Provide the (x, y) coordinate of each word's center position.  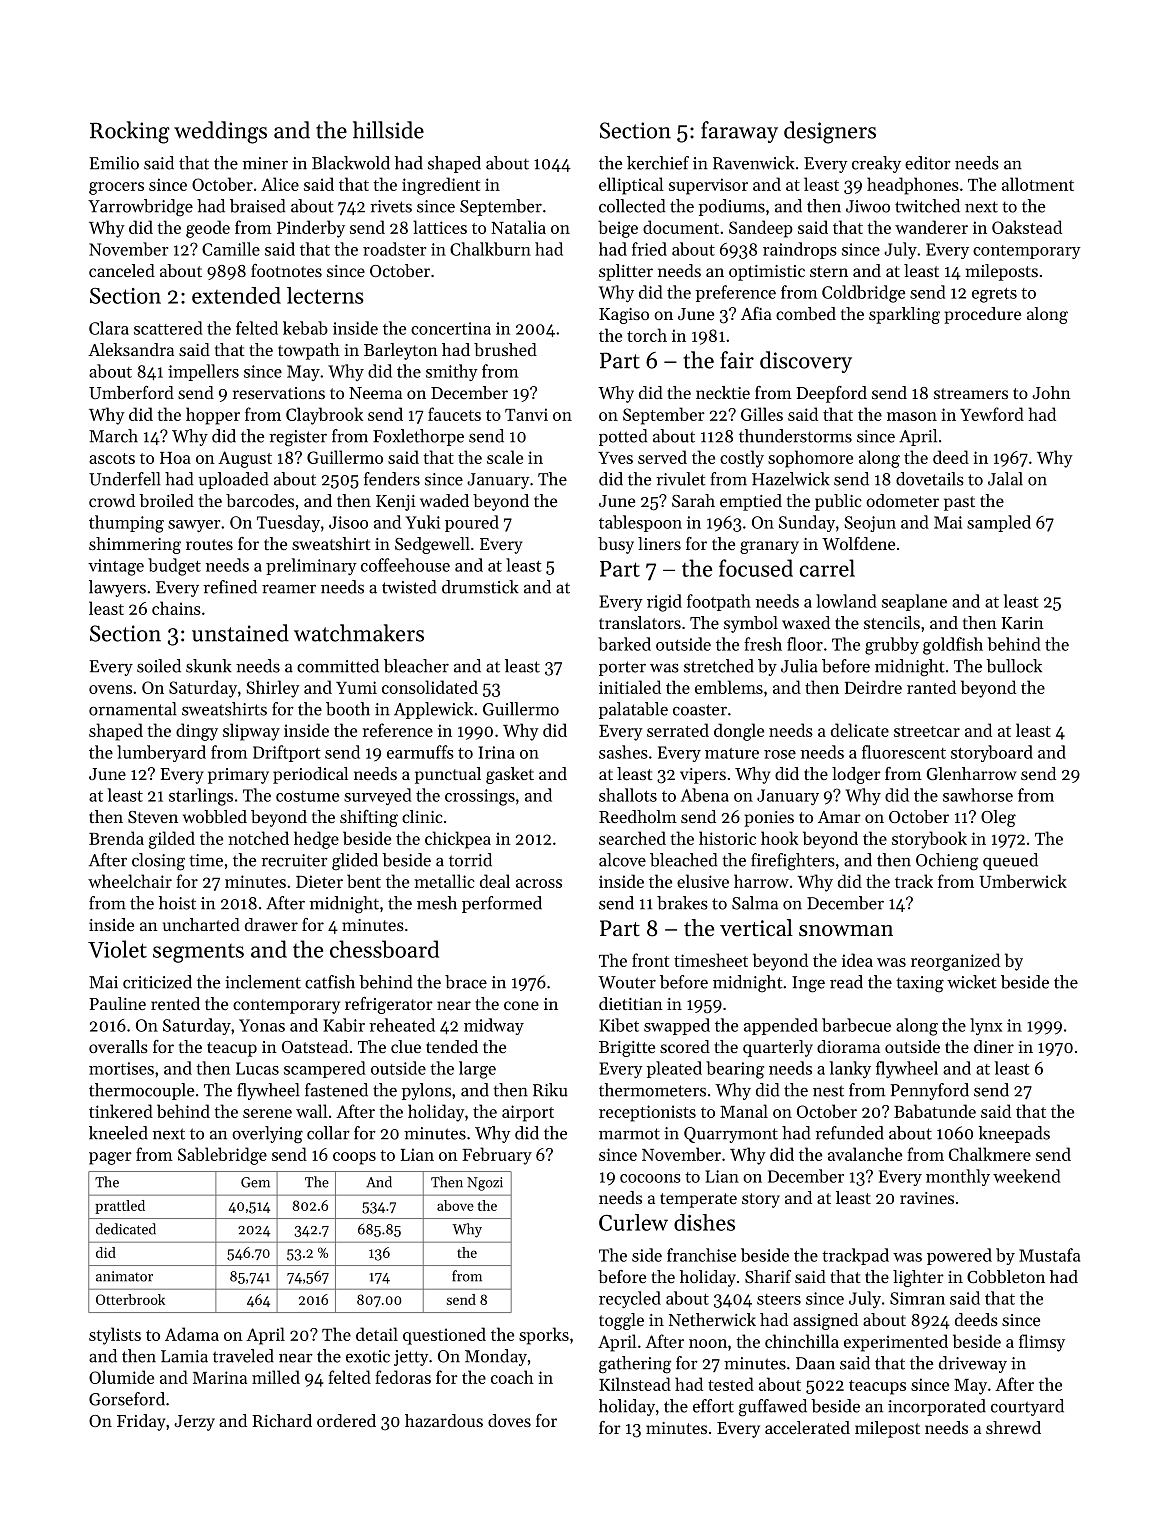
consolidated (430, 687)
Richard (282, 1420)
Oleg (998, 818)
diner (994, 1046)
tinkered (121, 1111)
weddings (220, 132)
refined (230, 587)
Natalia (518, 227)
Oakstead (1027, 227)
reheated (402, 1025)
